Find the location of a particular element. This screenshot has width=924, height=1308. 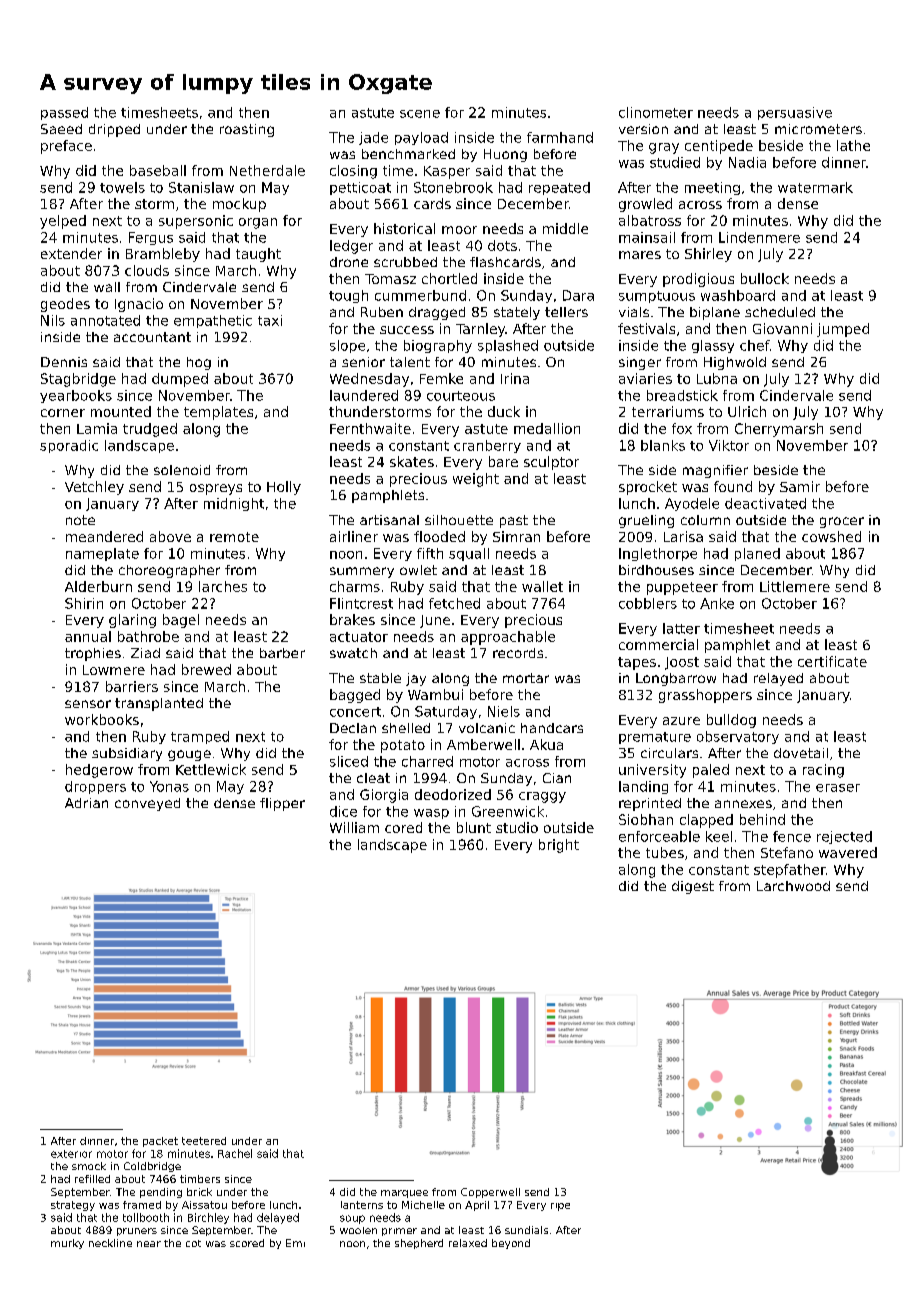

persuasive is located at coordinates (795, 113).
